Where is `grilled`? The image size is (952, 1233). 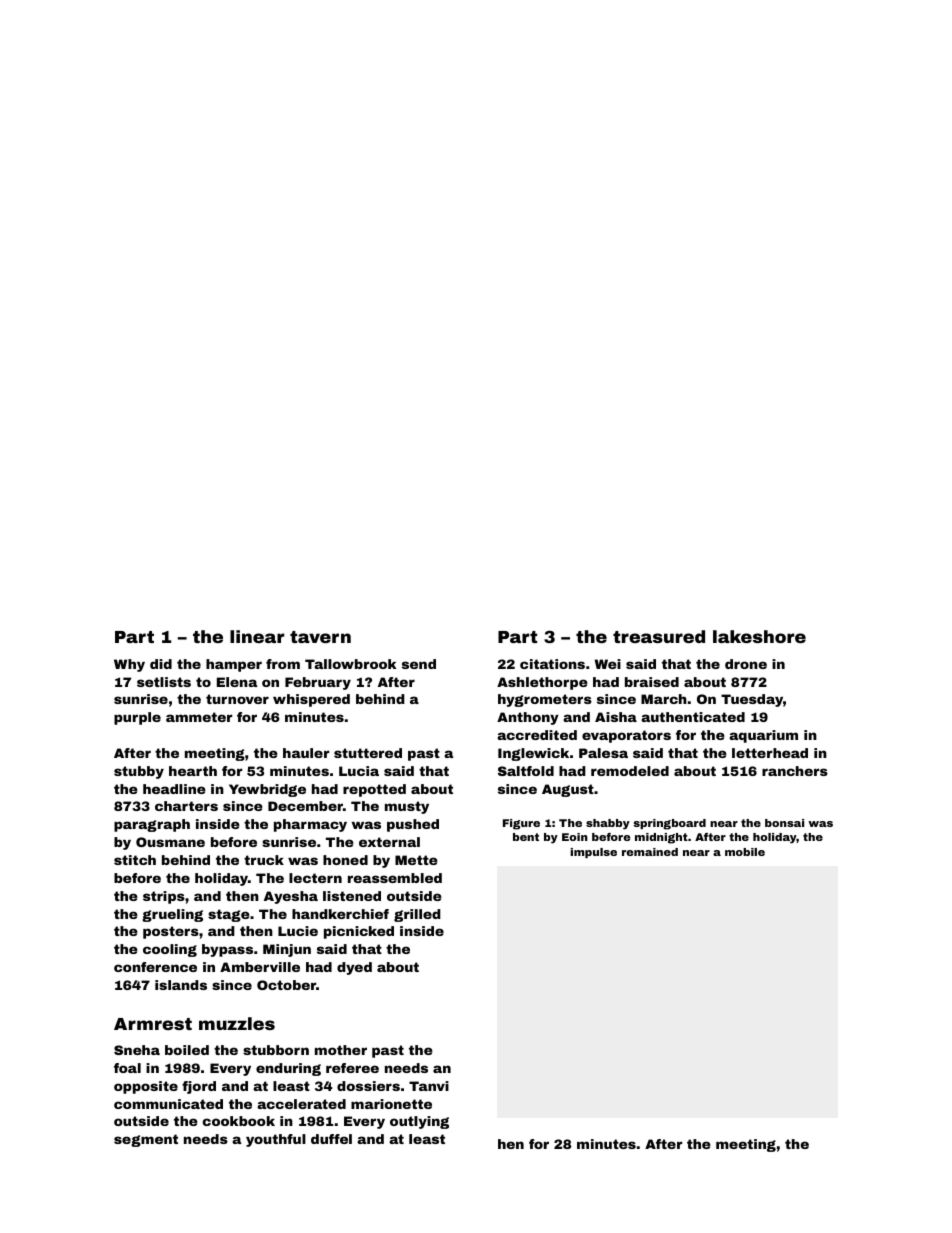
grilled is located at coordinates (417, 915).
